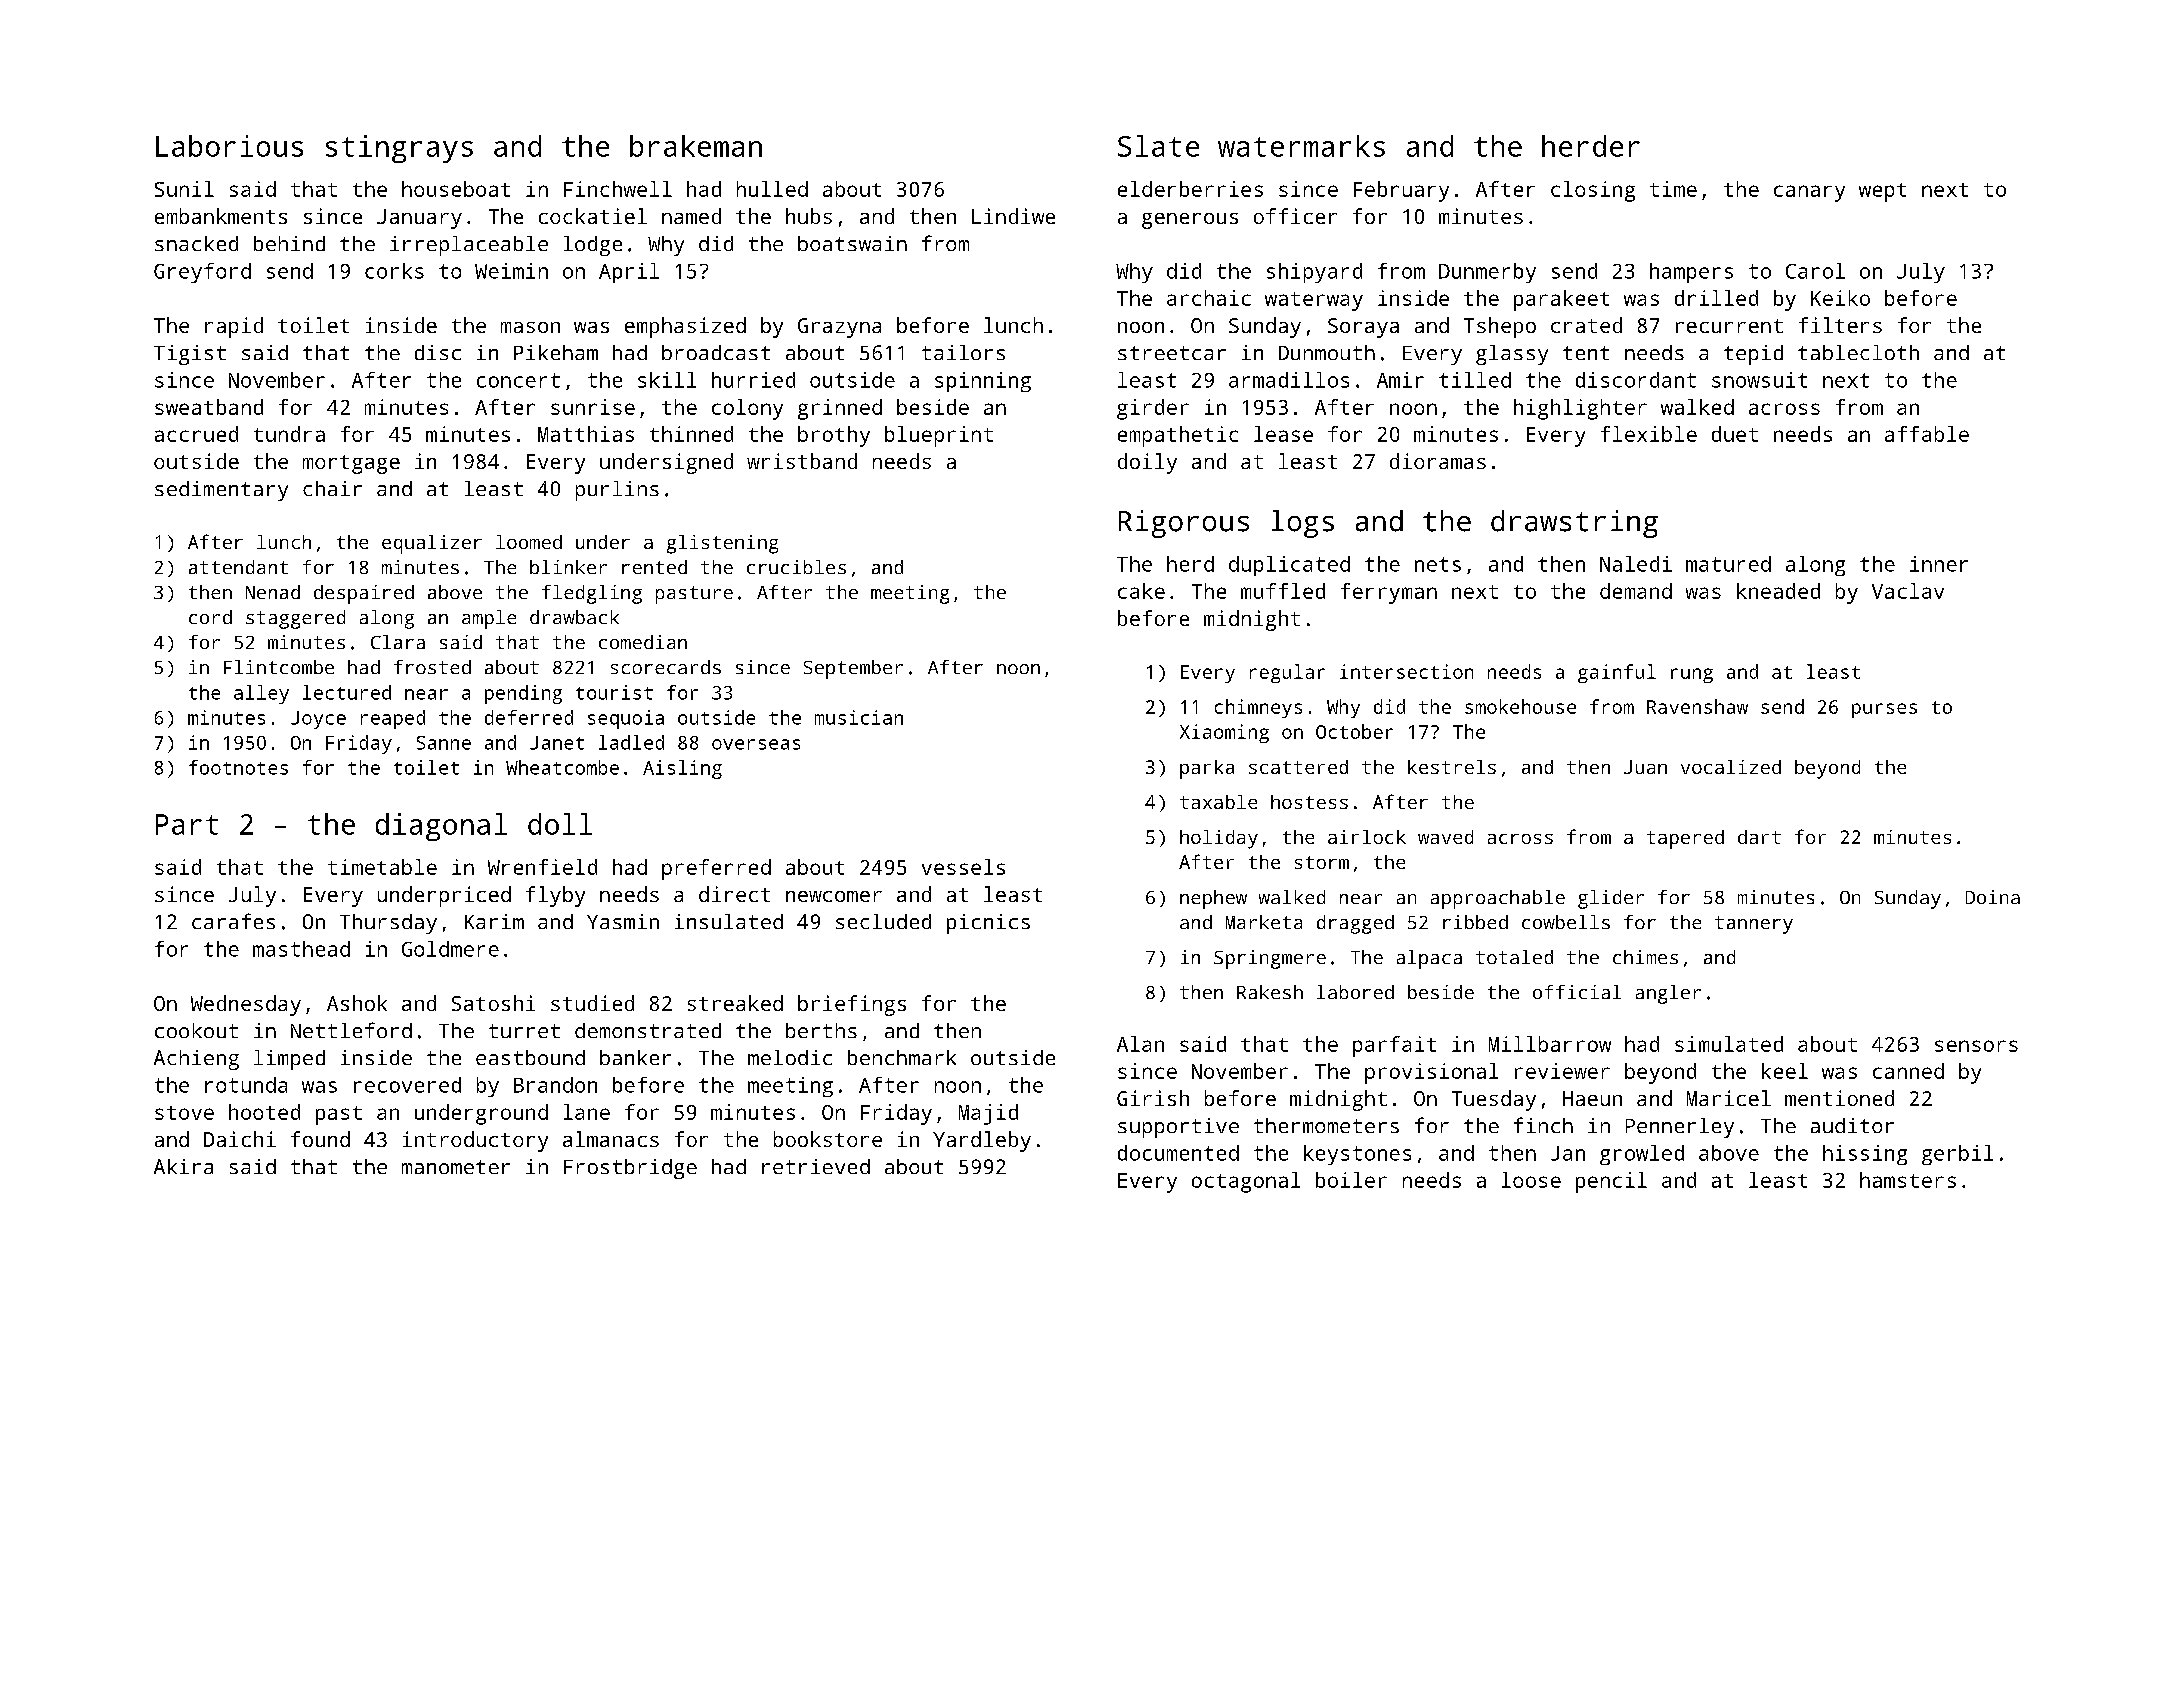  I want to click on kneaded, so click(1778, 591).
